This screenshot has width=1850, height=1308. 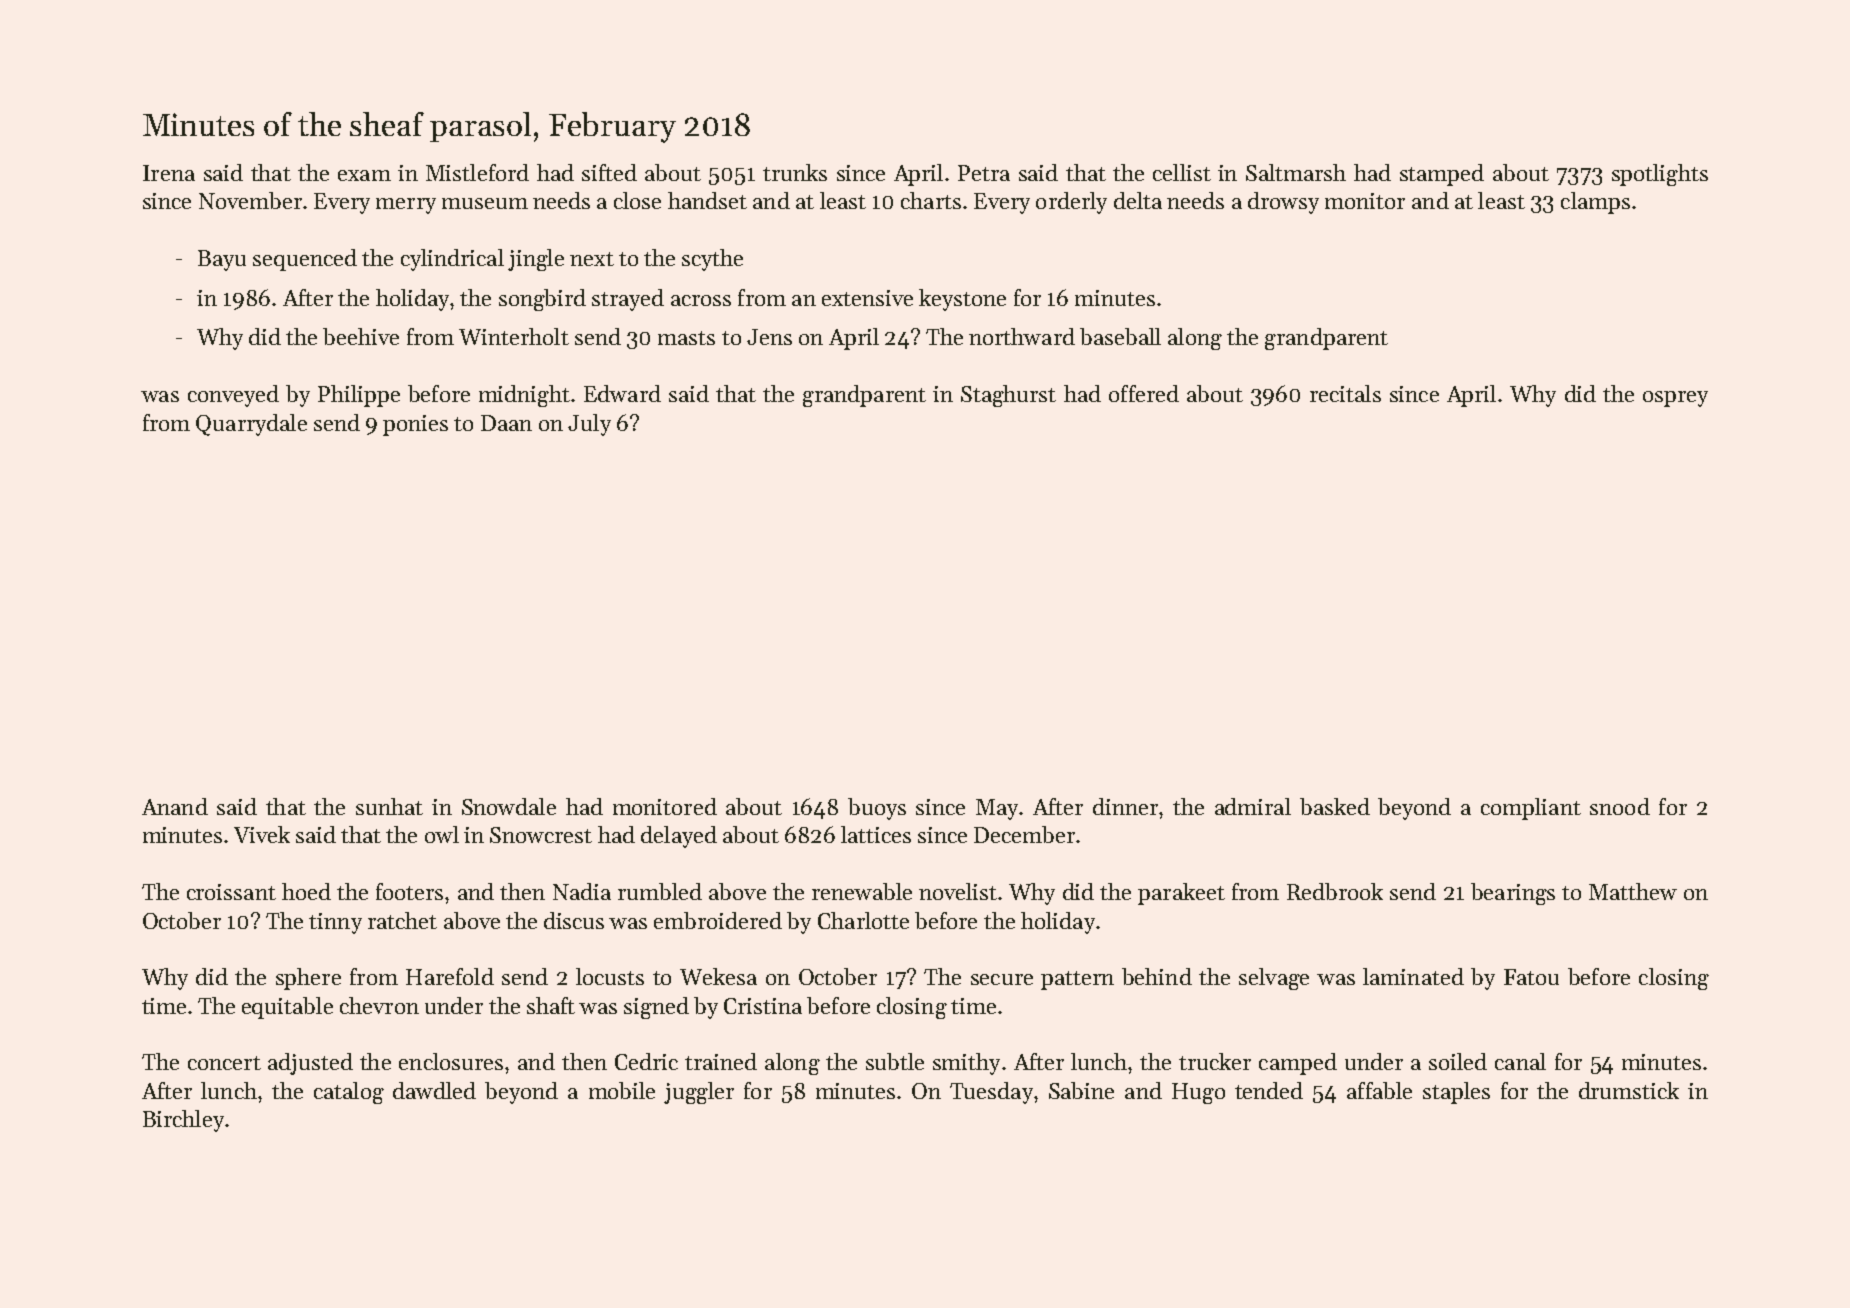 What do you see at coordinates (1298, 1064) in the screenshot?
I see `camped` at bounding box center [1298, 1064].
